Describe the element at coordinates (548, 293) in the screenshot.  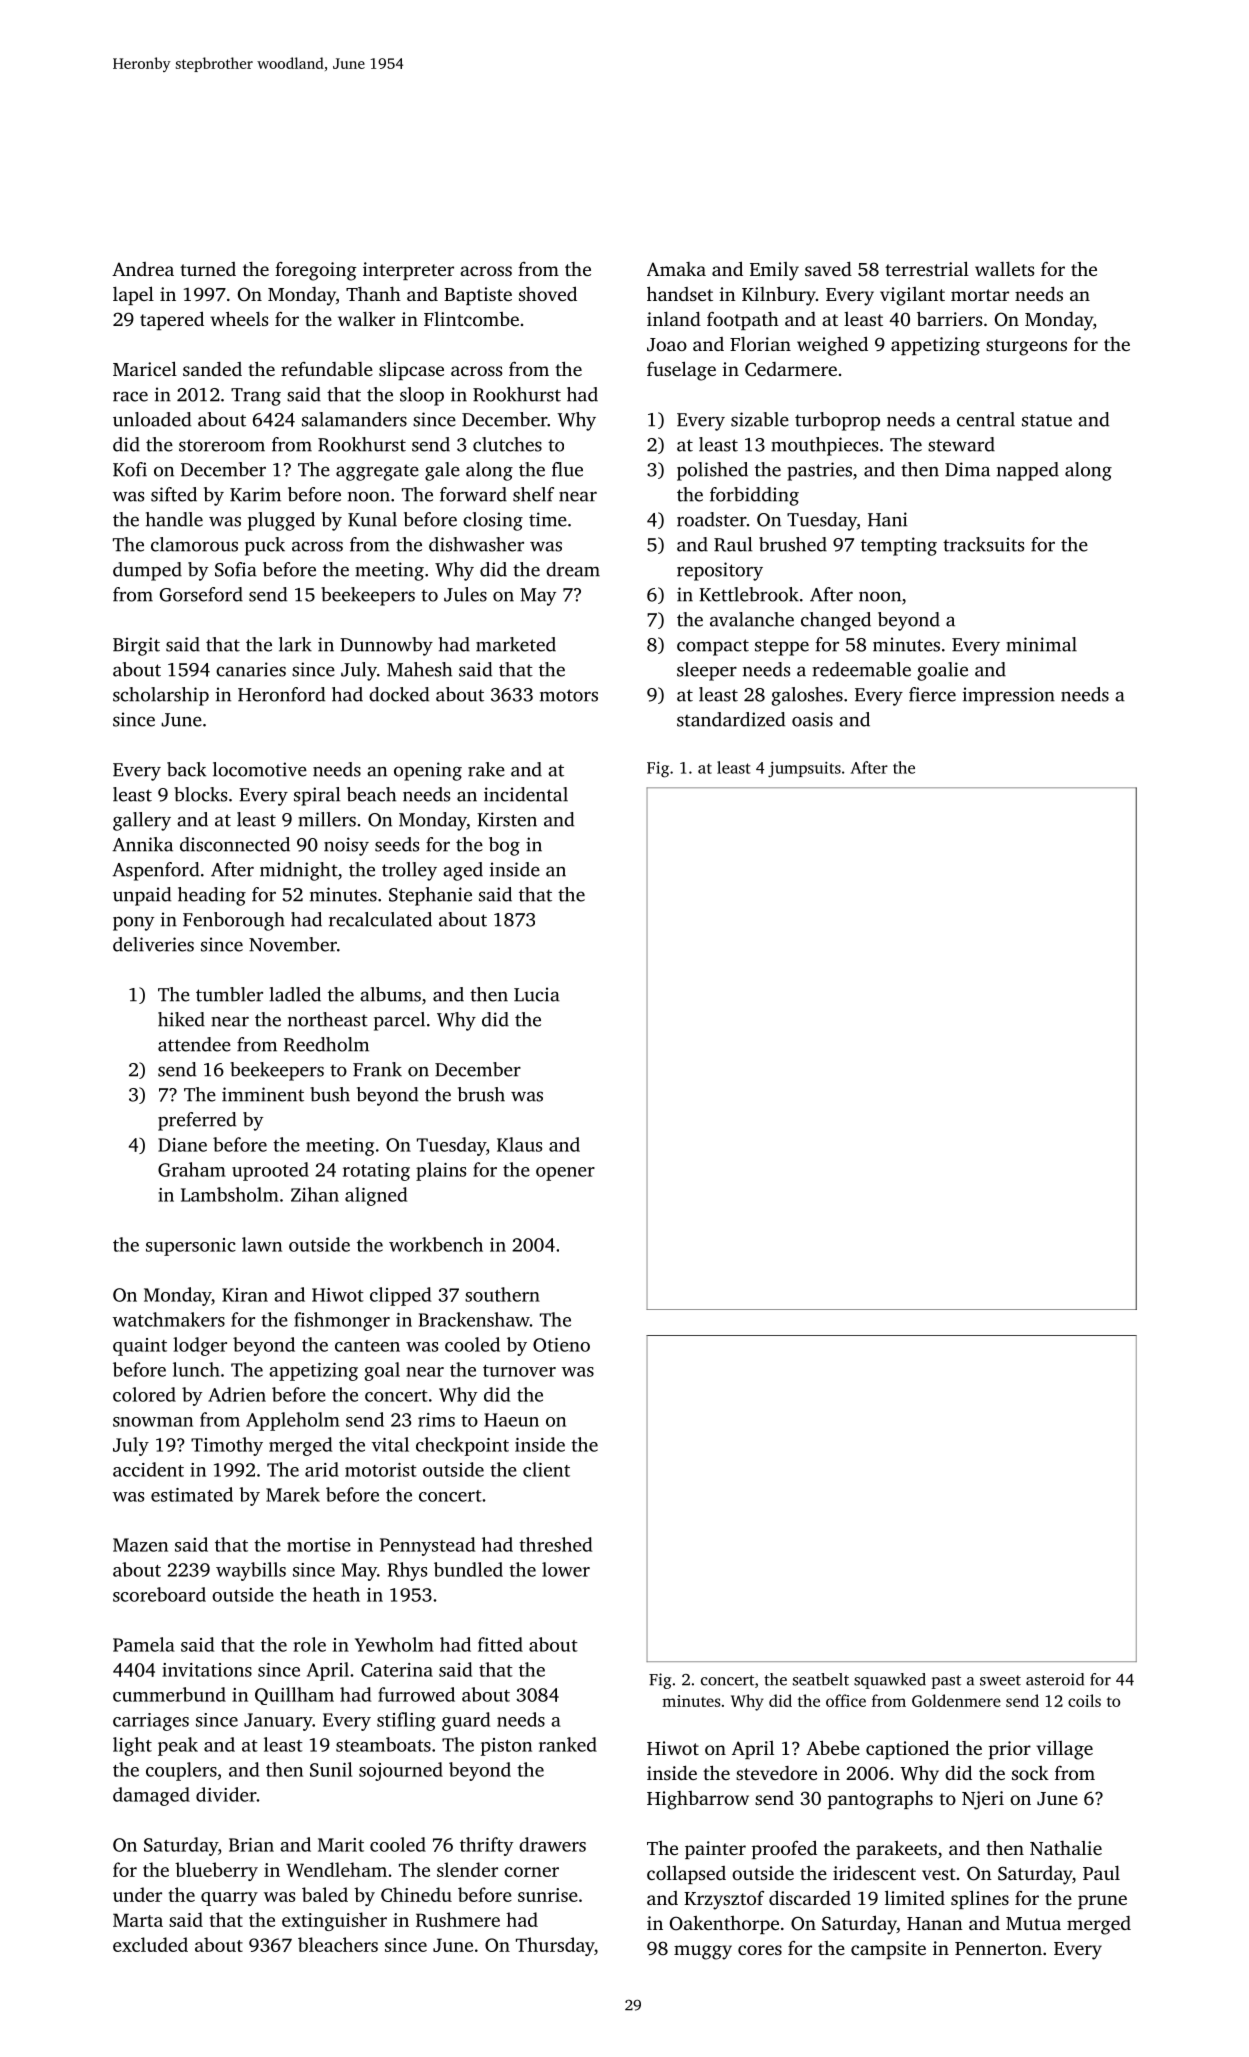
I see `shoved` at that location.
